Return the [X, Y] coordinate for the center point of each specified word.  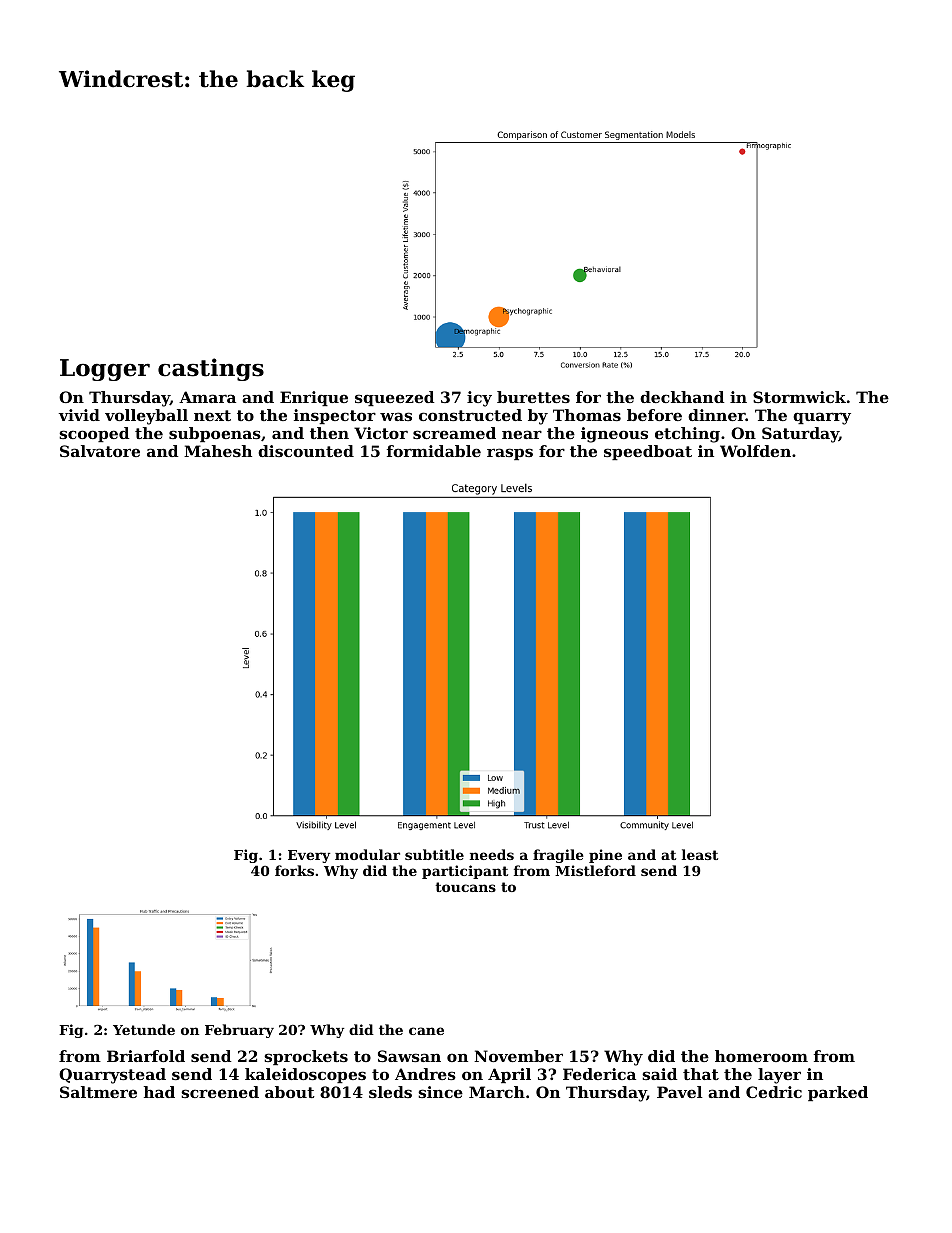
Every [309, 856]
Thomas [587, 415]
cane [426, 1031]
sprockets [306, 1057]
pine [605, 856]
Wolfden [755, 451]
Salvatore [100, 451]
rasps [510, 454]
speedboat [648, 452]
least [700, 854]
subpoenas [215, 434]
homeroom [761, 1056]
